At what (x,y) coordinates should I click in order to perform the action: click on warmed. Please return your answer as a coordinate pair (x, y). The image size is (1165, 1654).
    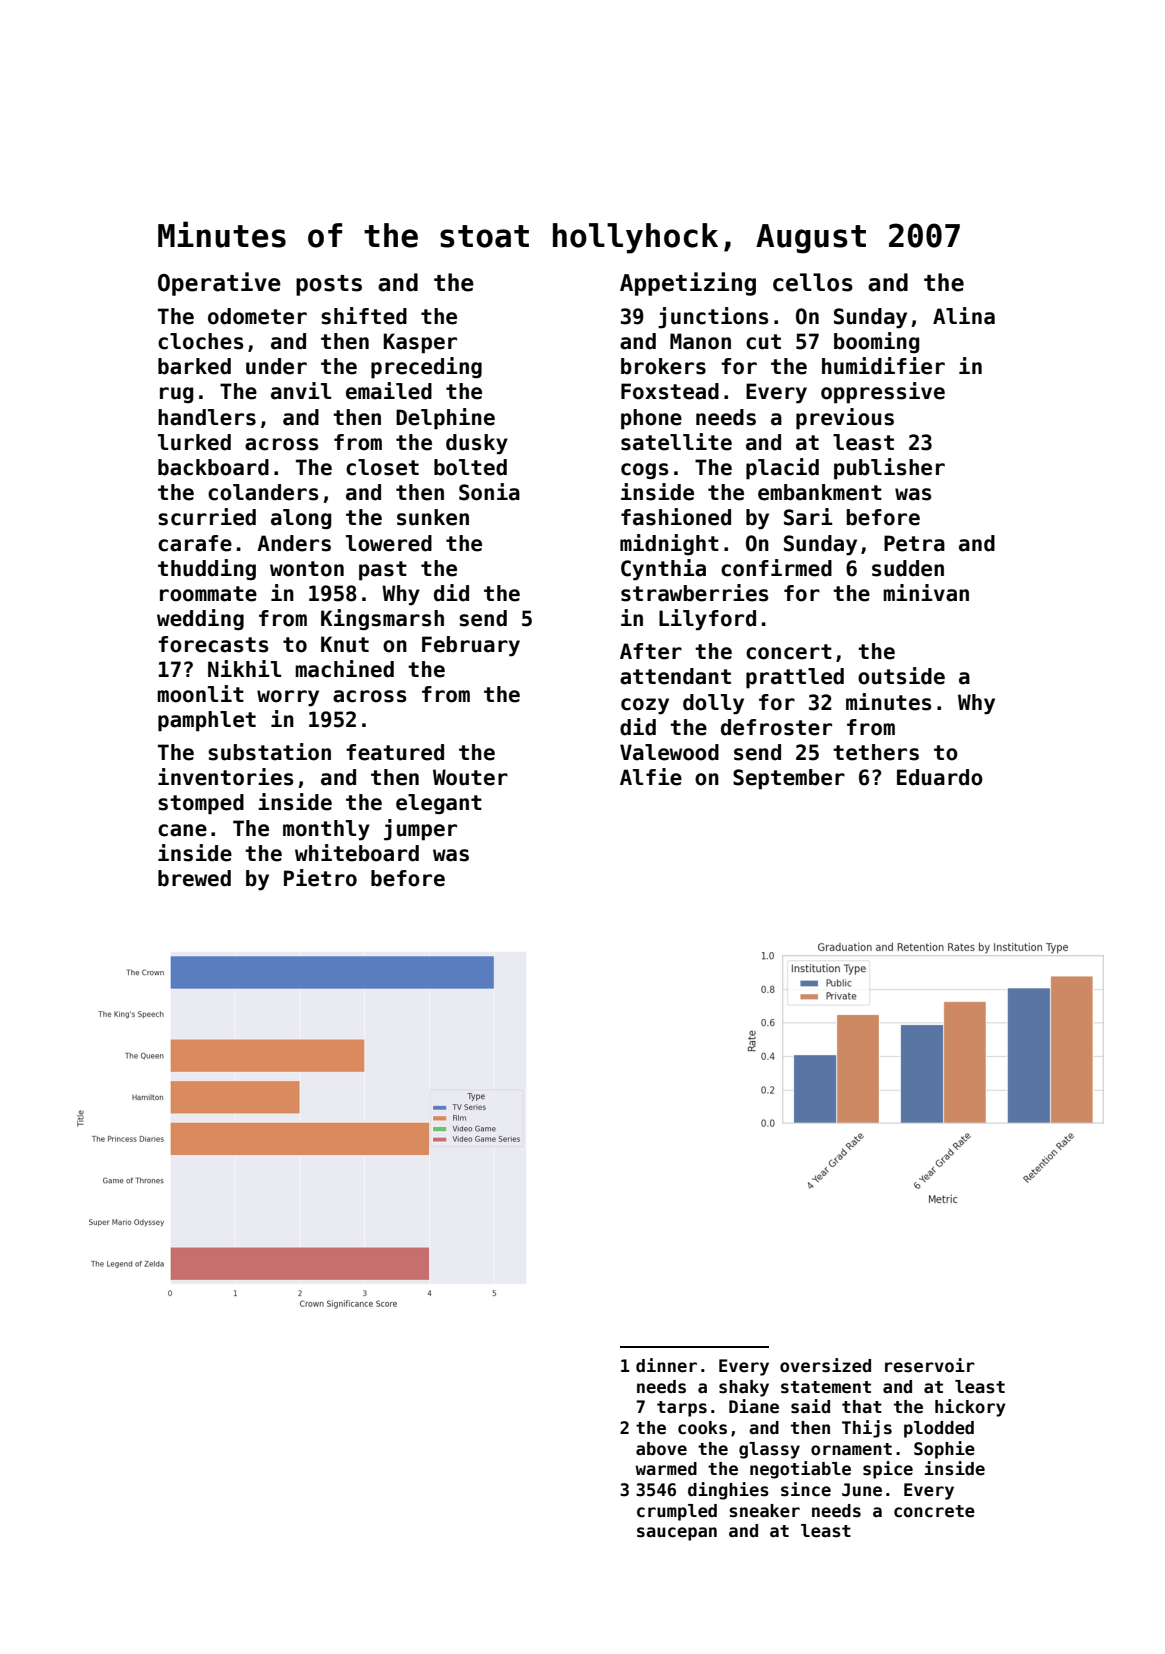
    Looking at the image, I should click on (666, 1469).
